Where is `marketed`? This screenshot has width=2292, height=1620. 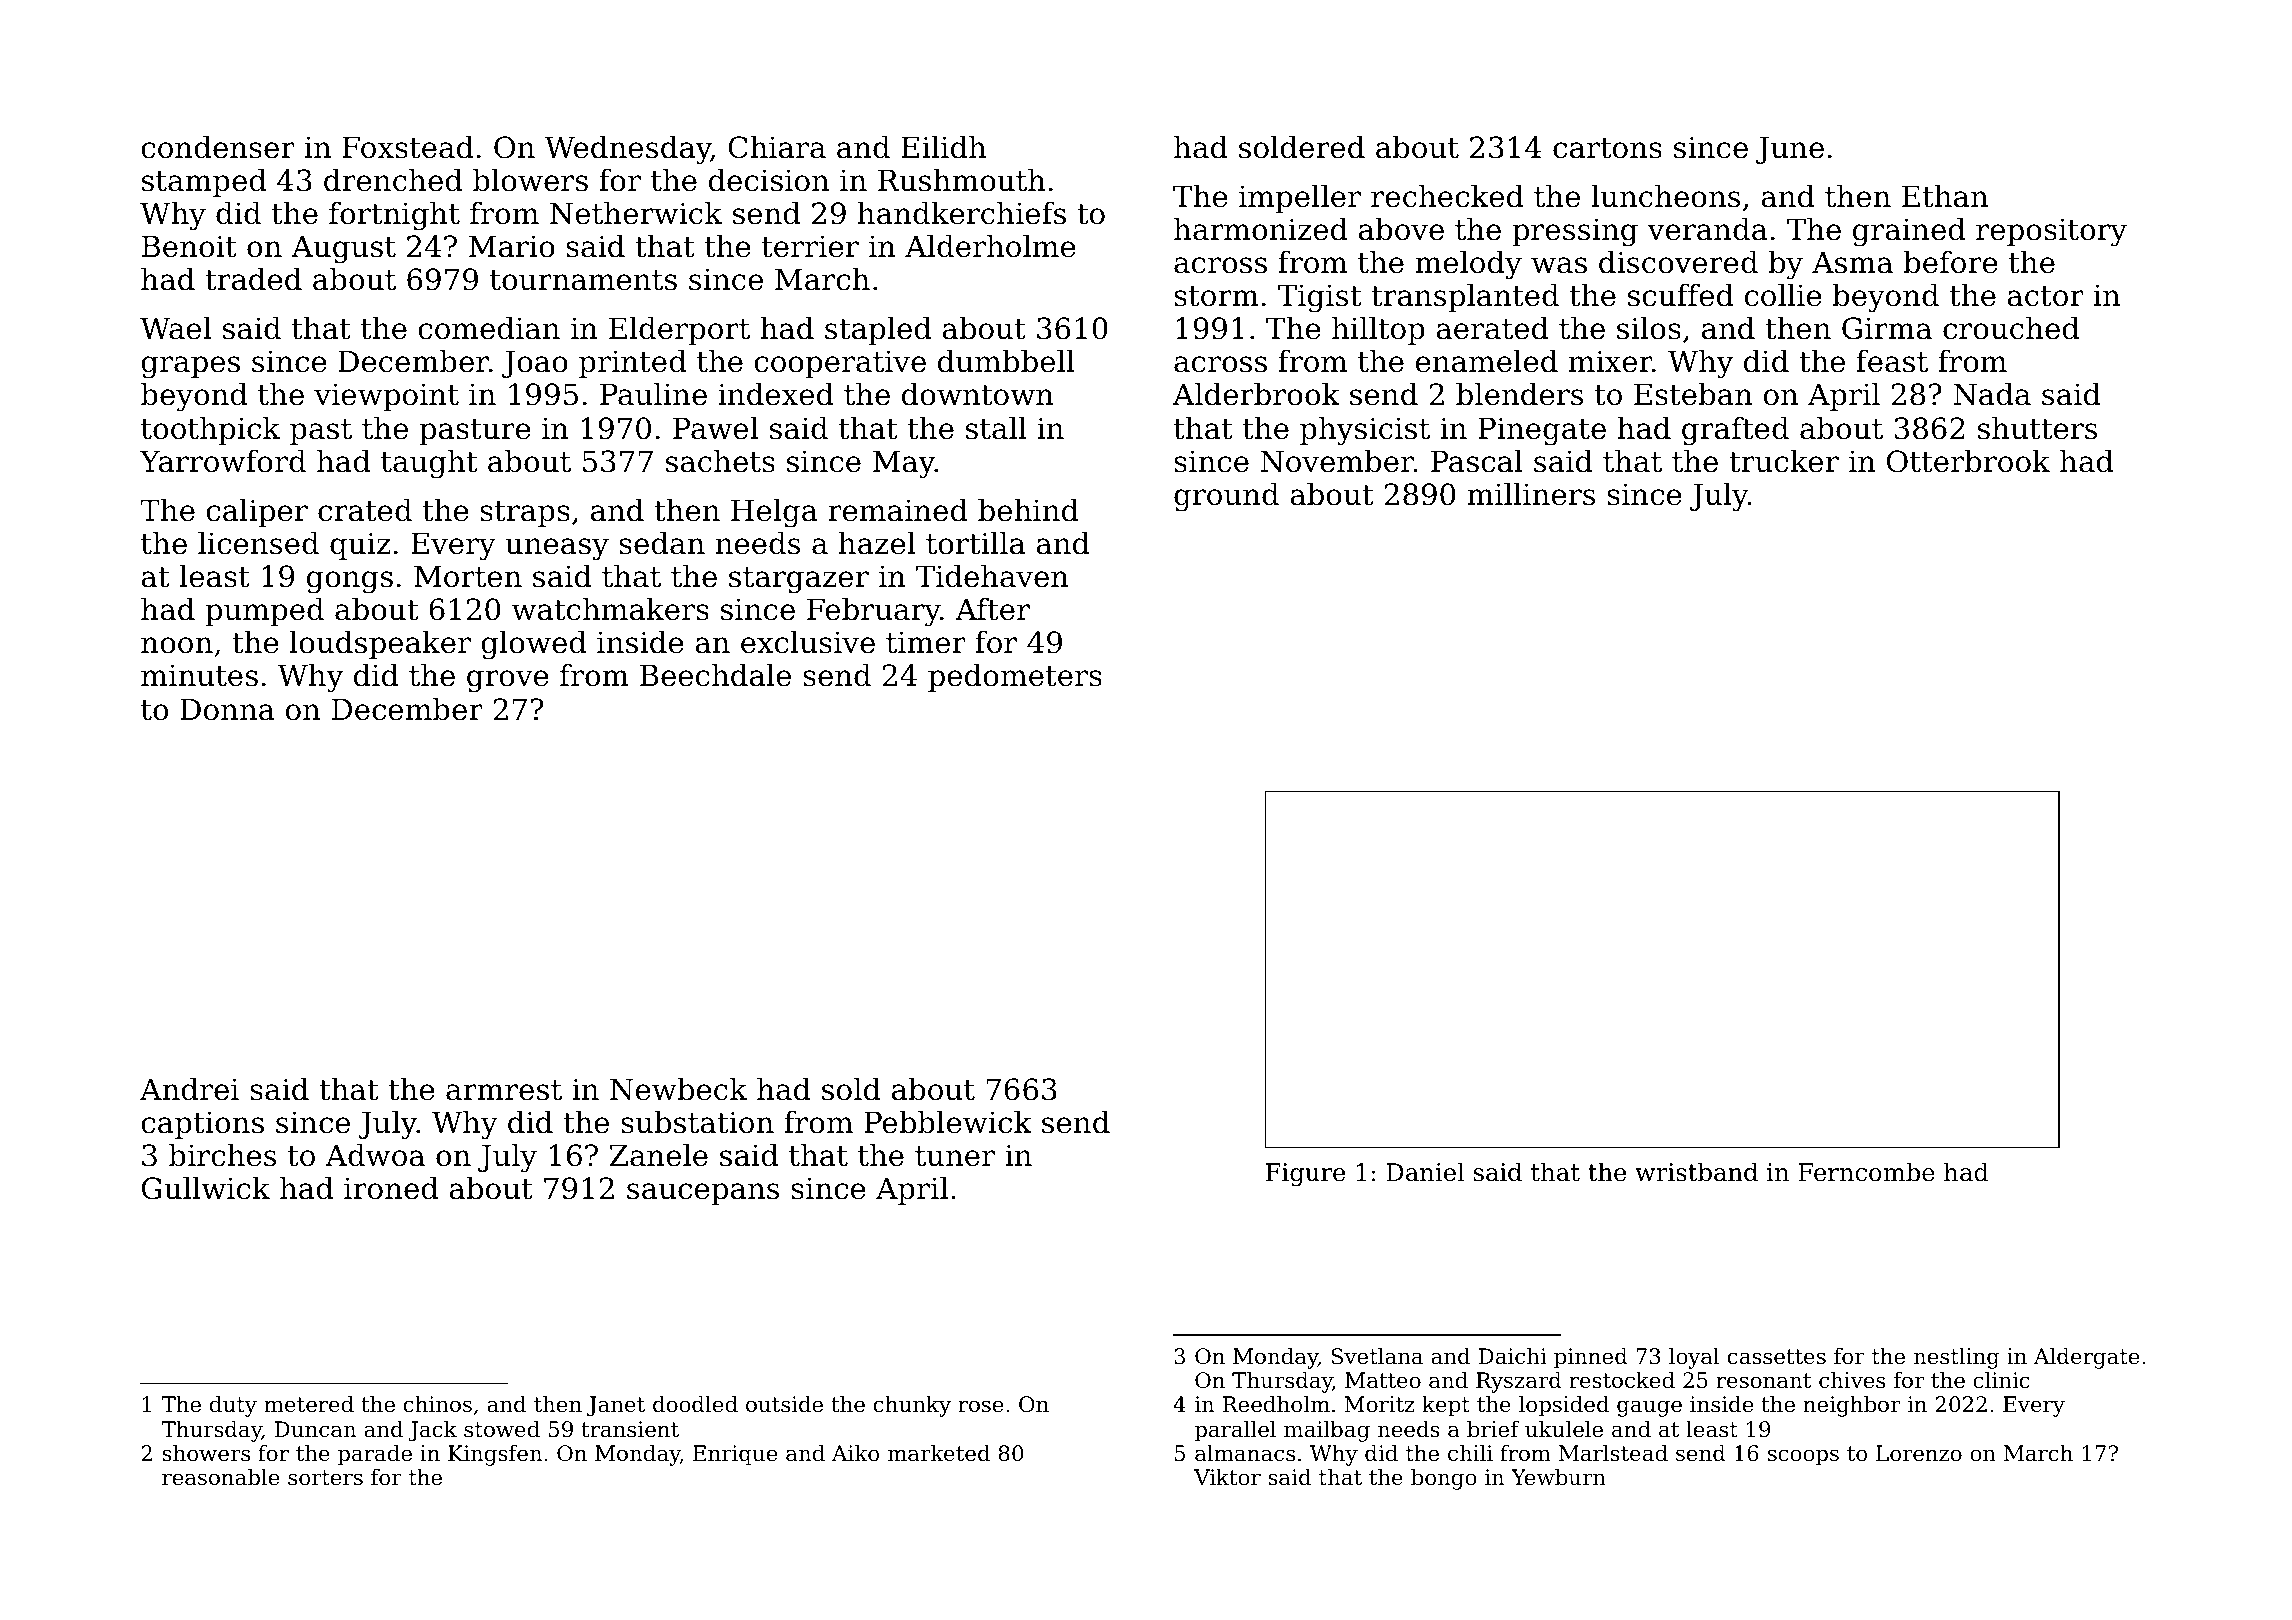
marketed is located at coordinates (939, 1453).
